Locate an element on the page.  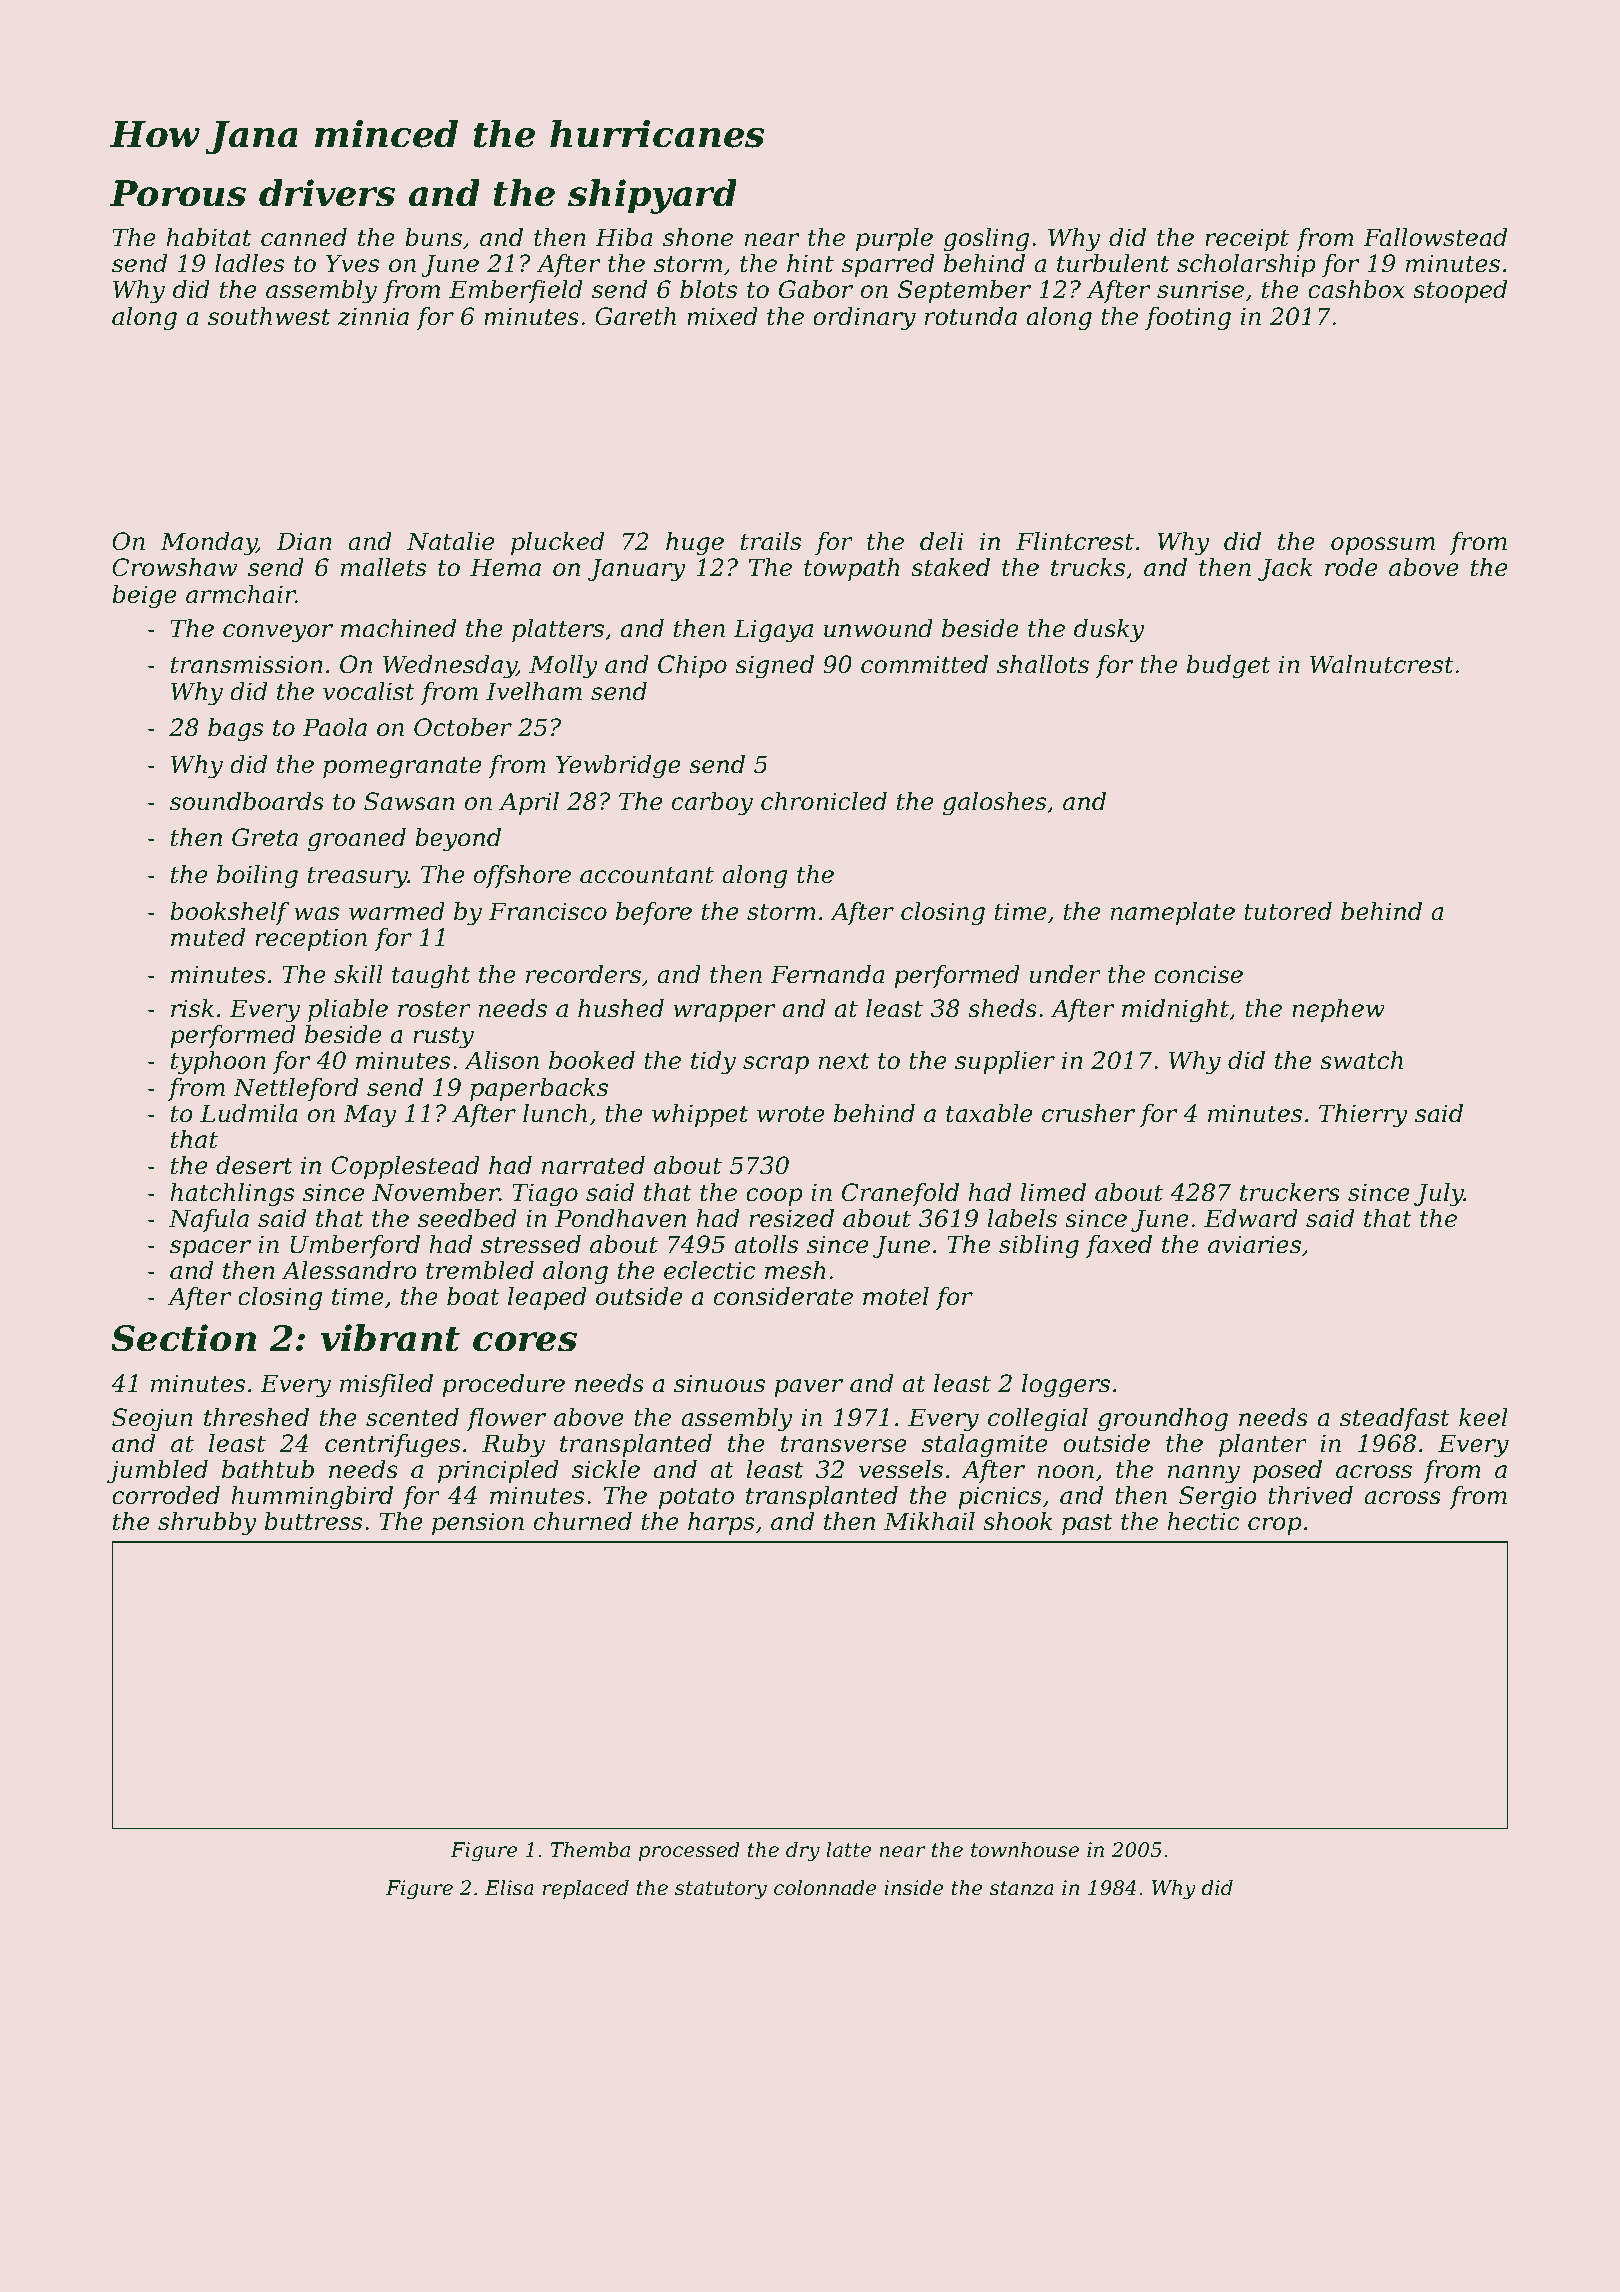
Walnutcrest is located at coordinates (1382, 664).
